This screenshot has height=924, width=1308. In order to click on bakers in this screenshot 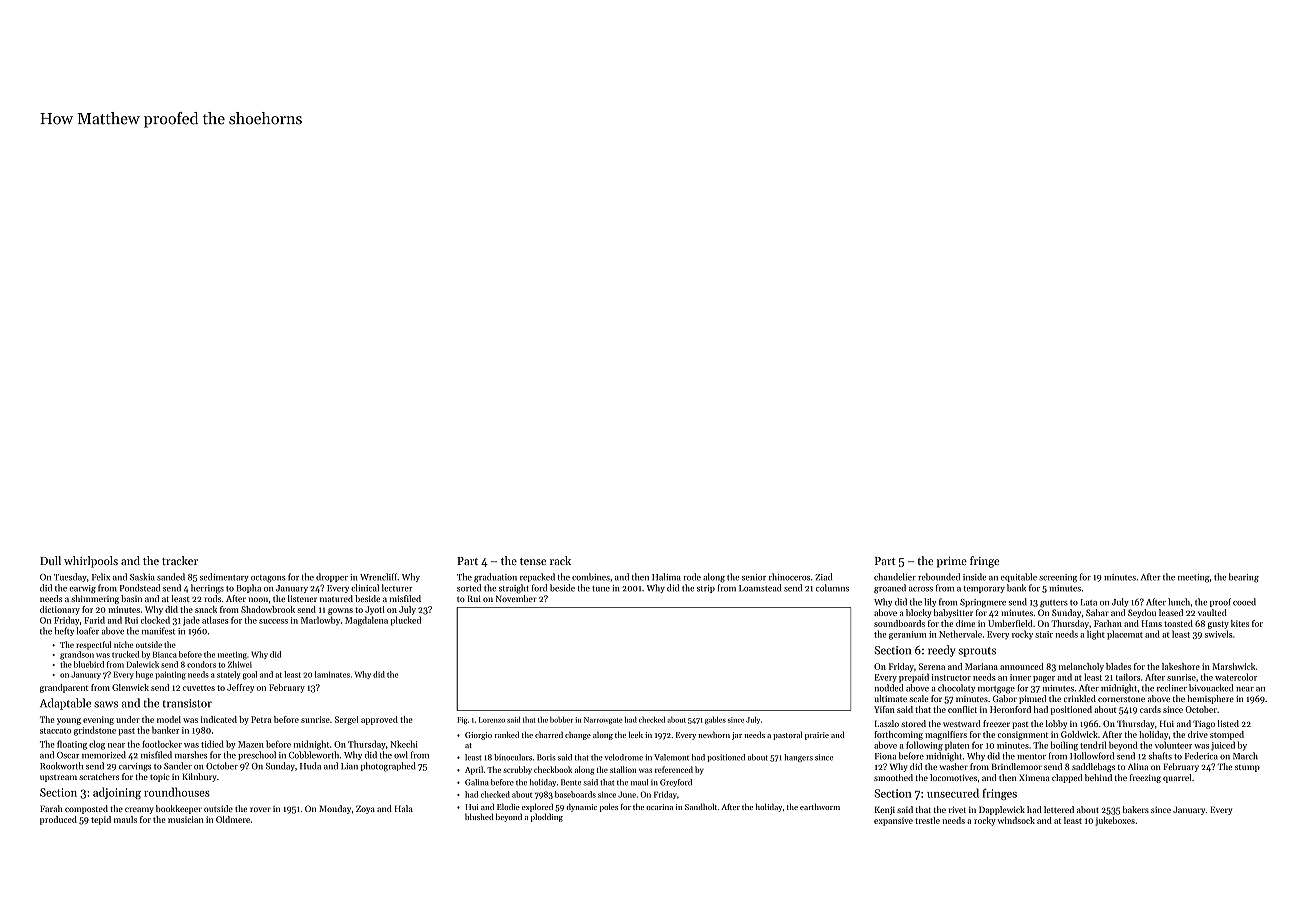, I will do `click(1136, 809)`.
